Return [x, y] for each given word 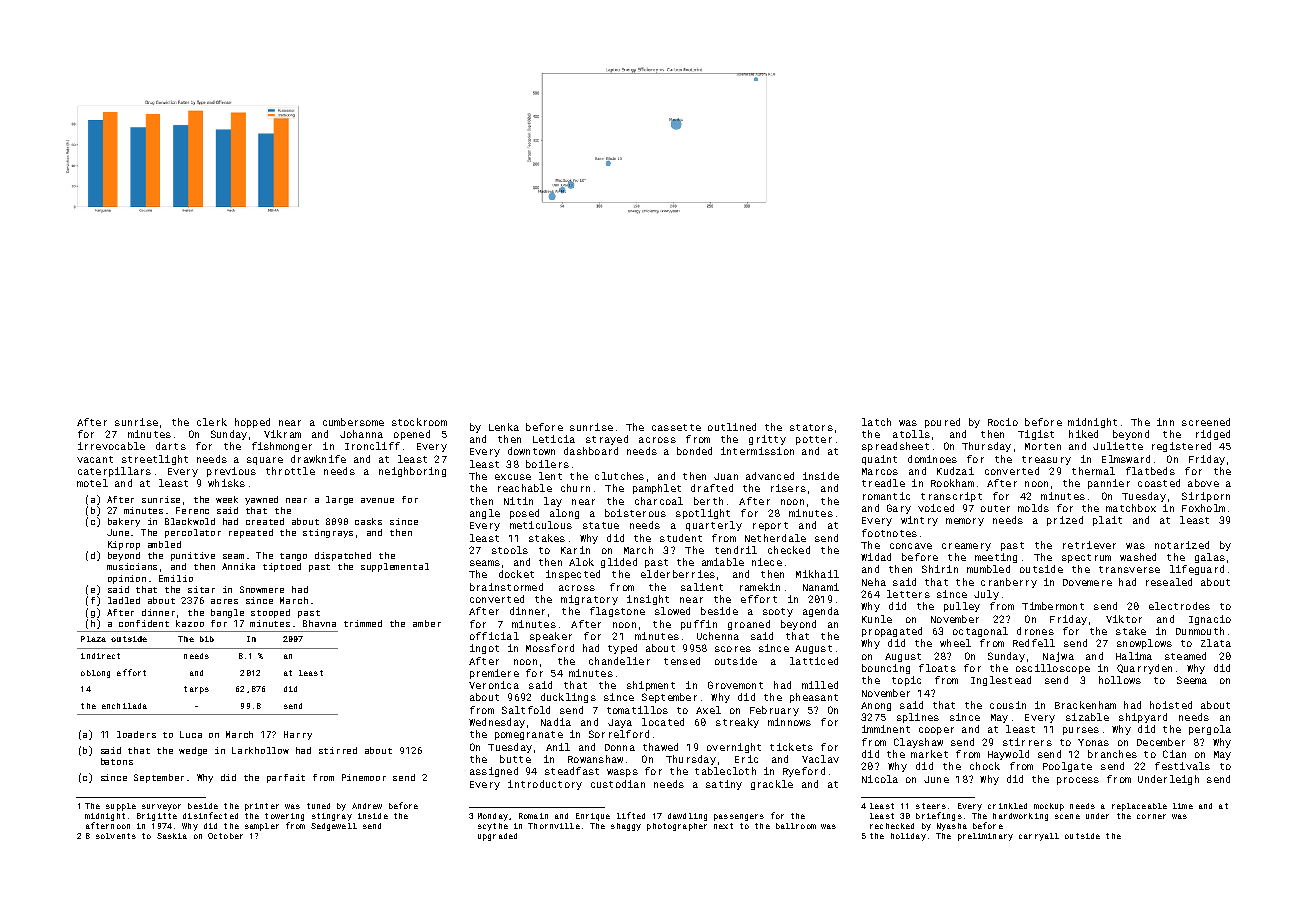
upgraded [497, 837]
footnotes [889, 533]
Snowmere [262, 589]
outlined [732, 427]
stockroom [419, 422]
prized [1065, 521]
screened [1206, 422]
